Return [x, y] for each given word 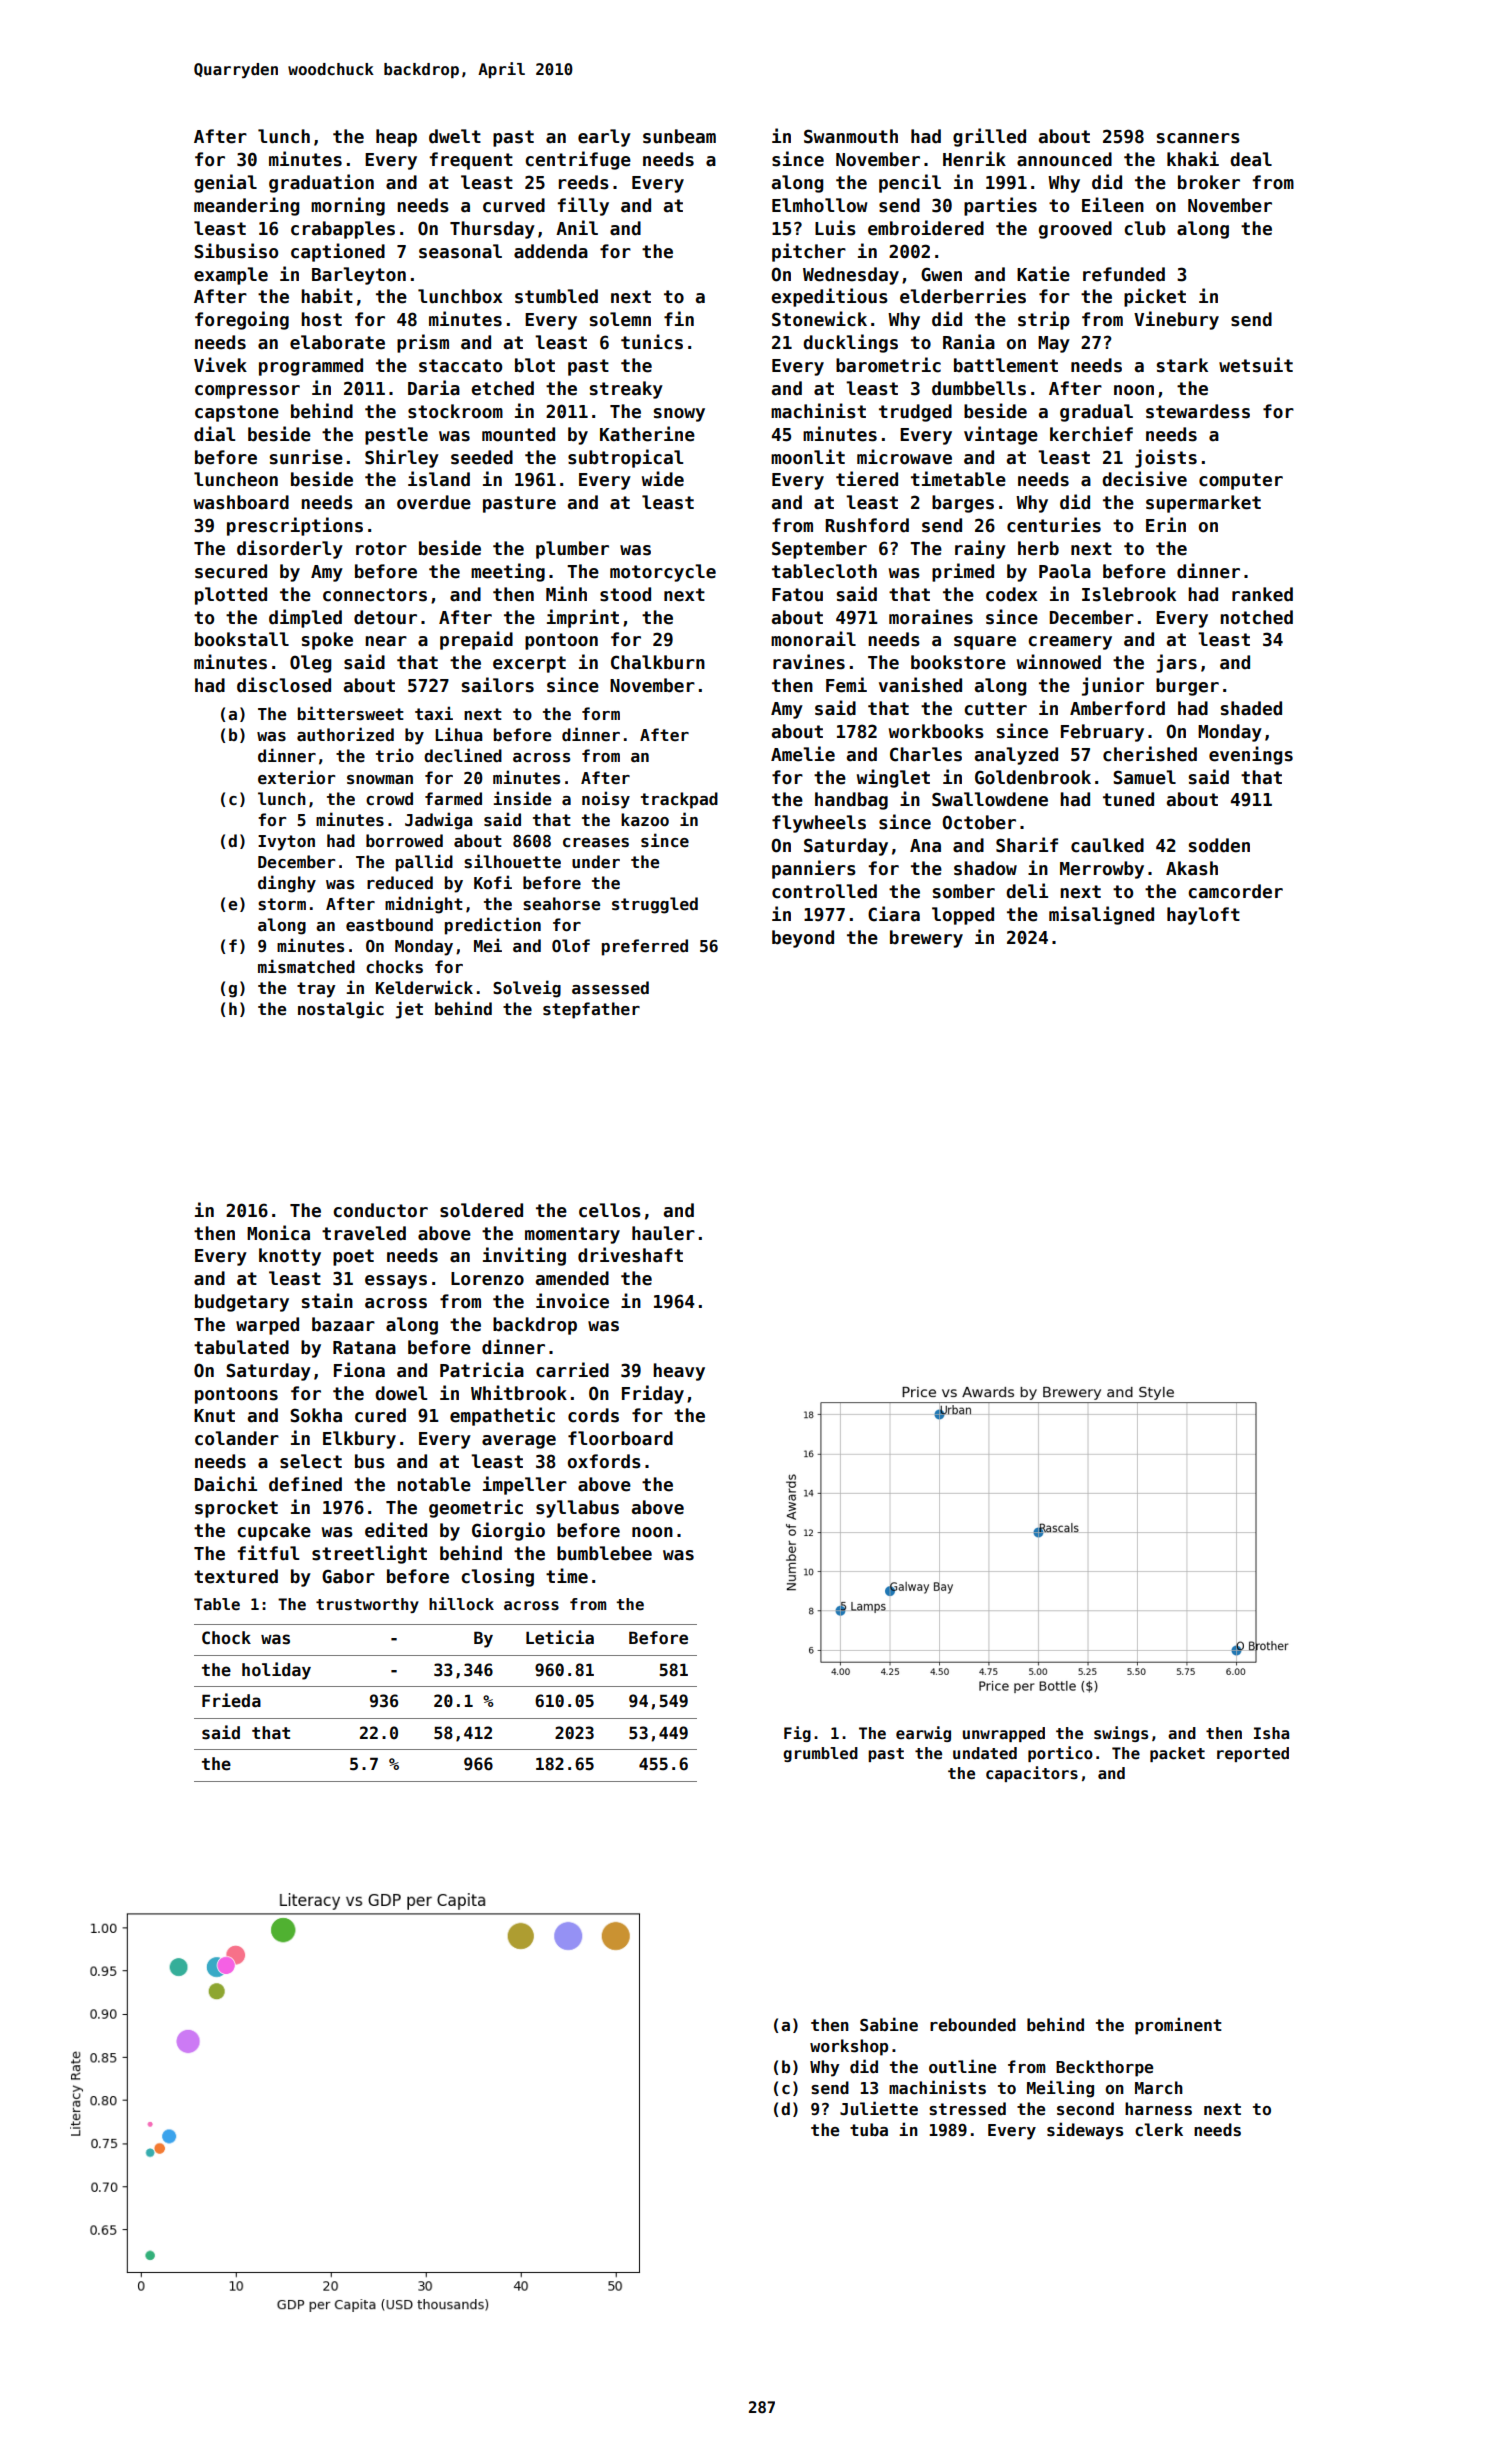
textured [236, 1576]
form [601, 713]
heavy [679, 1372]
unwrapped [1004, 1734]
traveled [364, 1233]
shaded [1251, 708]
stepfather [591, 1010]
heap [396, 138]
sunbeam [679, 136]
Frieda [231, 1700]
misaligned [1101, 915]
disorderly [290, 549]
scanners [1198, 138]
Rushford [867, 525]
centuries [1054, 525]
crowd [389, 798]
